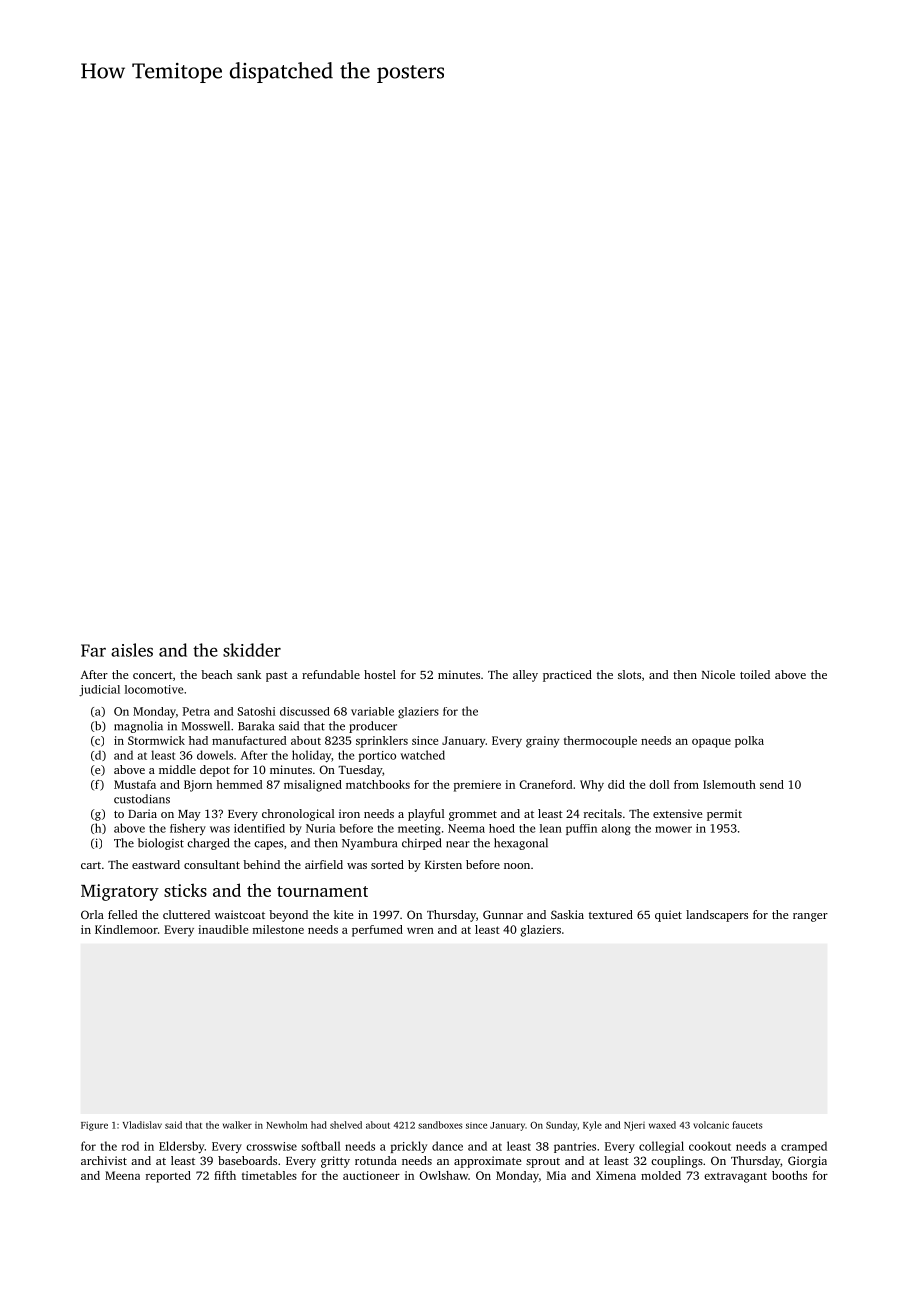 The image size is (908, 1316). What do you see at coordinates (156, 740) in the page?
I see `Stormwick` at bounding box center [156, 740].
